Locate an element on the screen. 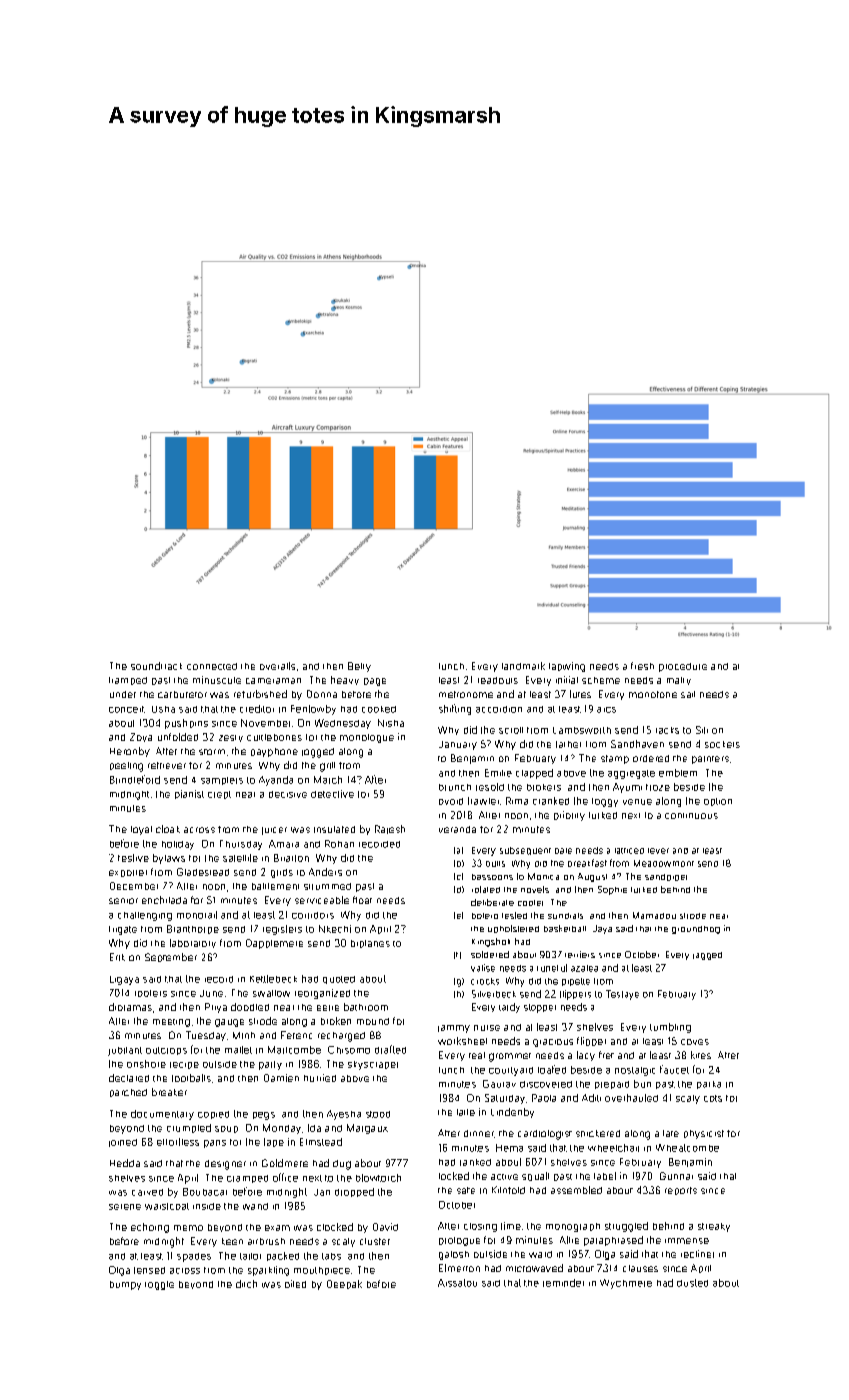  teal is located at coordinates (477, 1055).
